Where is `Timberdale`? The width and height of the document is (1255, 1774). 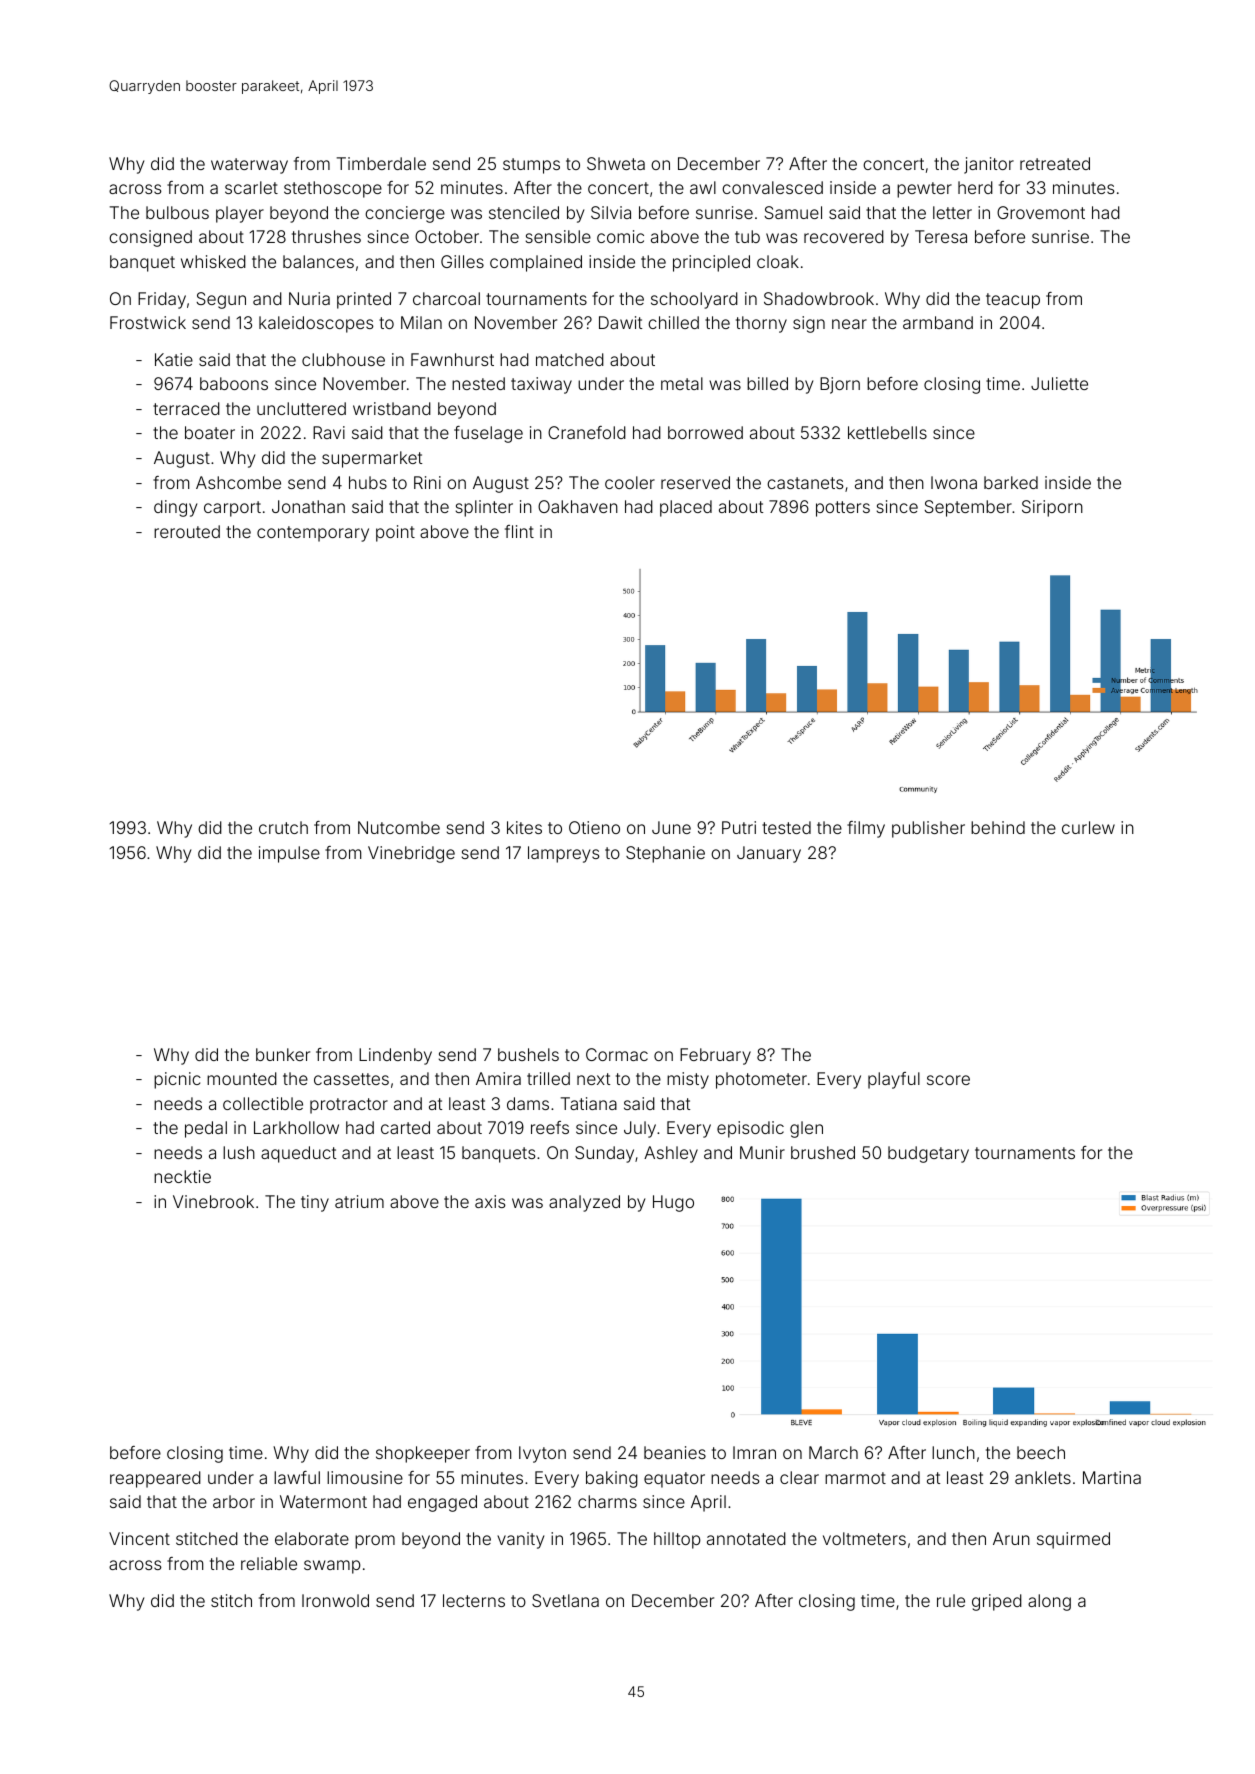
Timberdale is located at coordinates (381, 163).
